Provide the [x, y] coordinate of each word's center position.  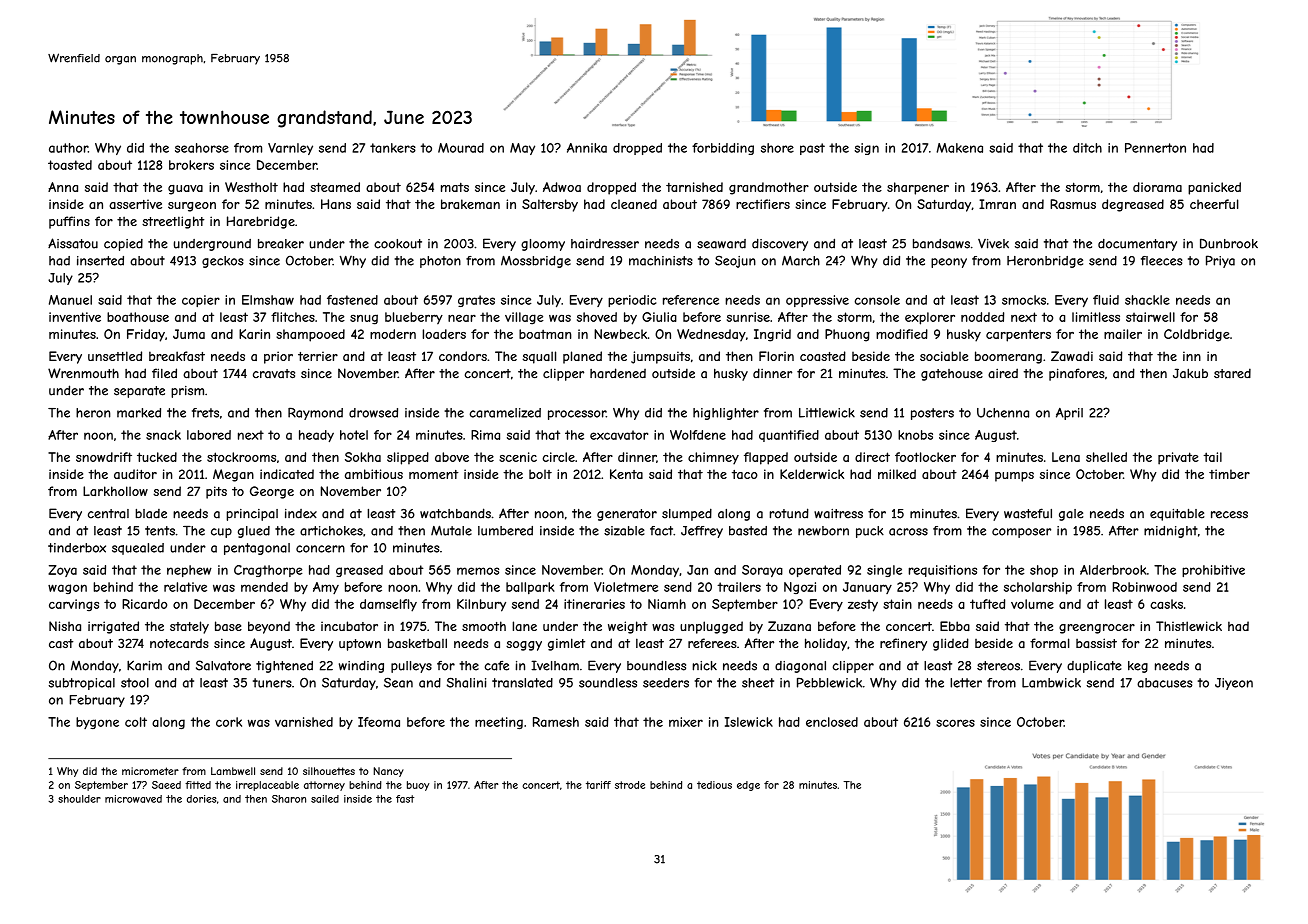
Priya [1220, 261]
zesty [863, 605]
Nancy [388, 772]
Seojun [735, 261]
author [68, 148]
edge [748, 786]
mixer [686, 722]
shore [777, 148]
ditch [1087, 148]
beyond [269, 627]
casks [1166, 604]
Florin [776, 356]
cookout [398, 244]
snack [163, 435]
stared [1232, 373]
